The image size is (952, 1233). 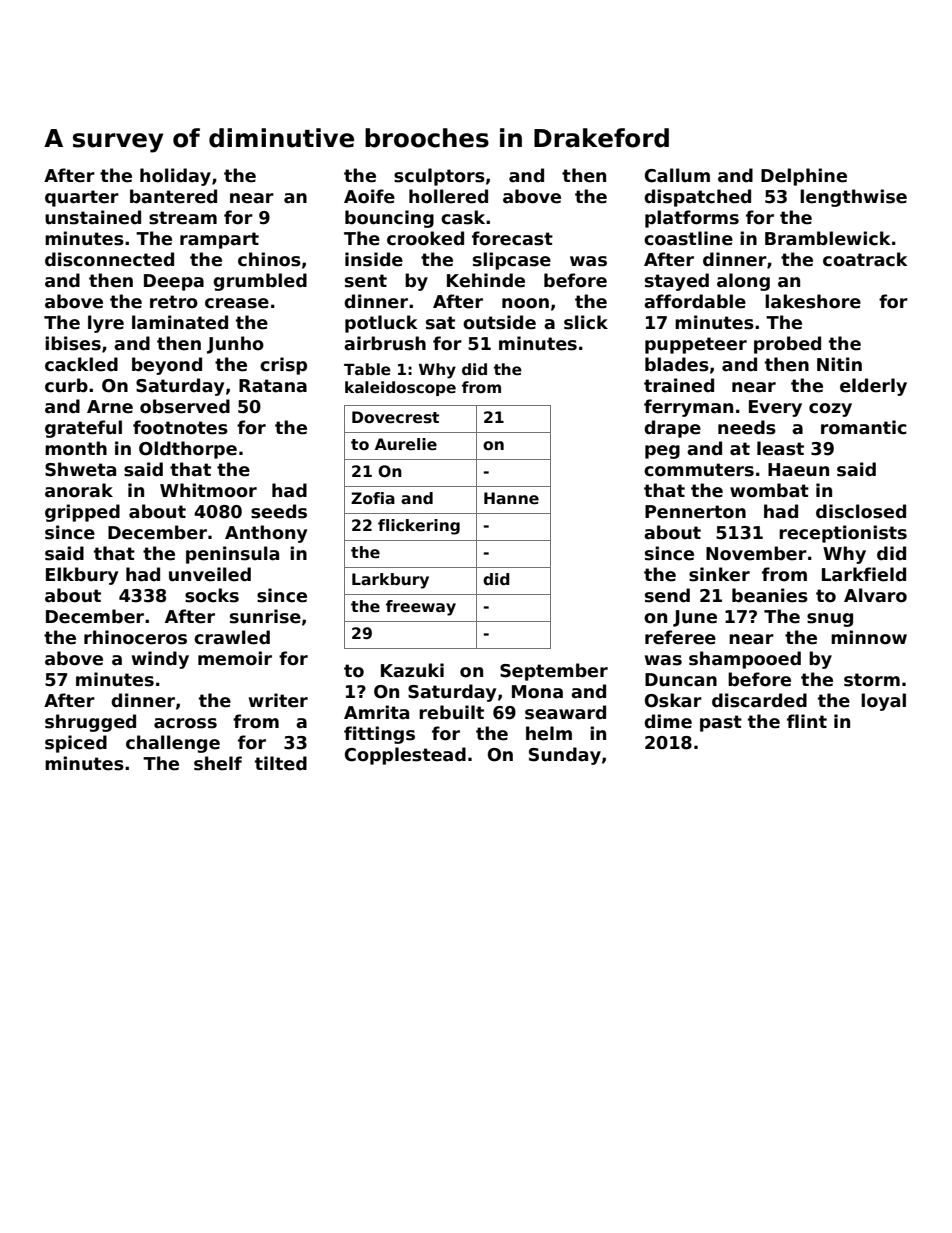 What do you see at coordinates (175, 177) in the document?
I see `holiday` at bounding box center [175, 177].
